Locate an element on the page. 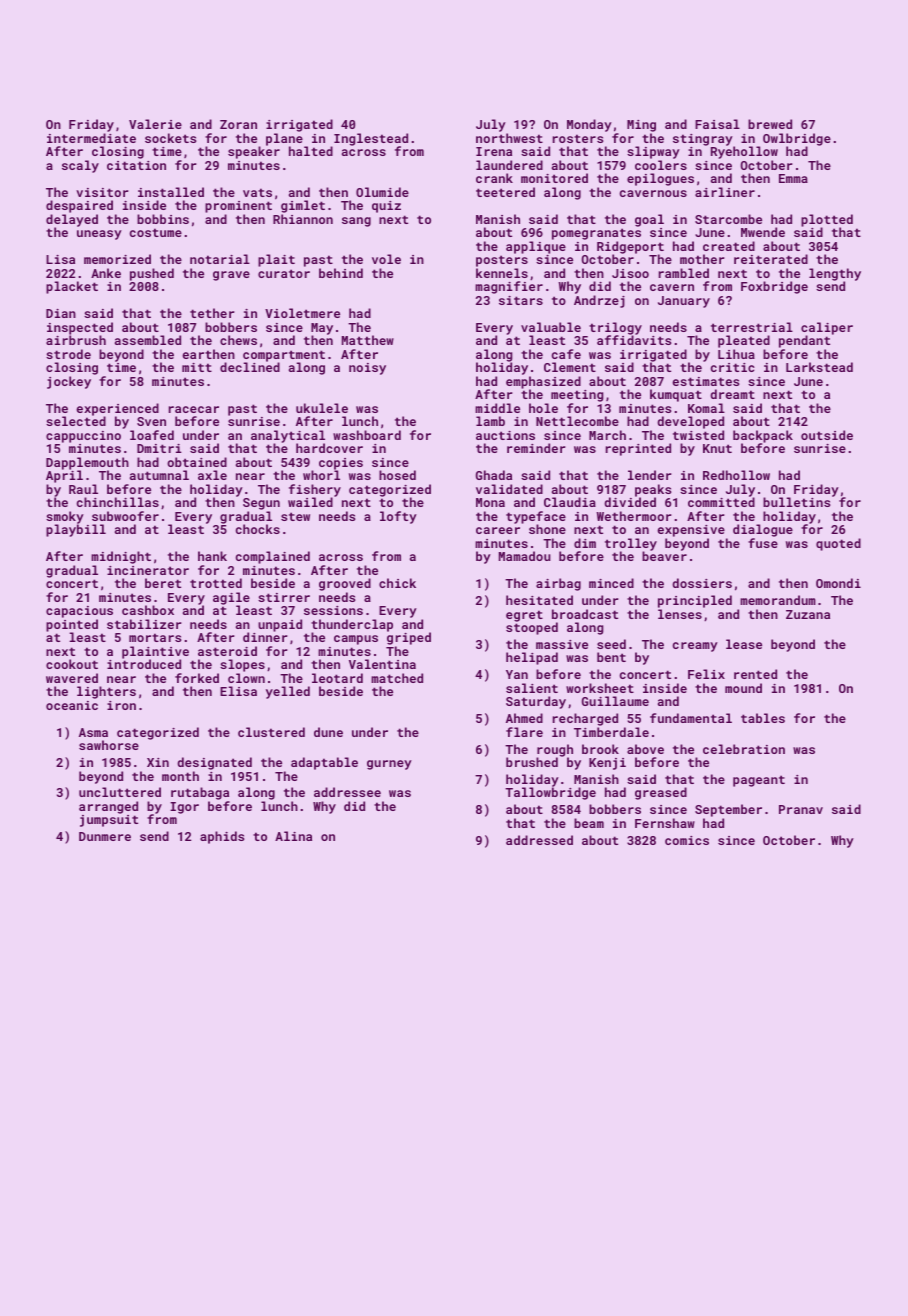 This image has width=908, height=1316. Felix is located at coordinates (706, 674).
